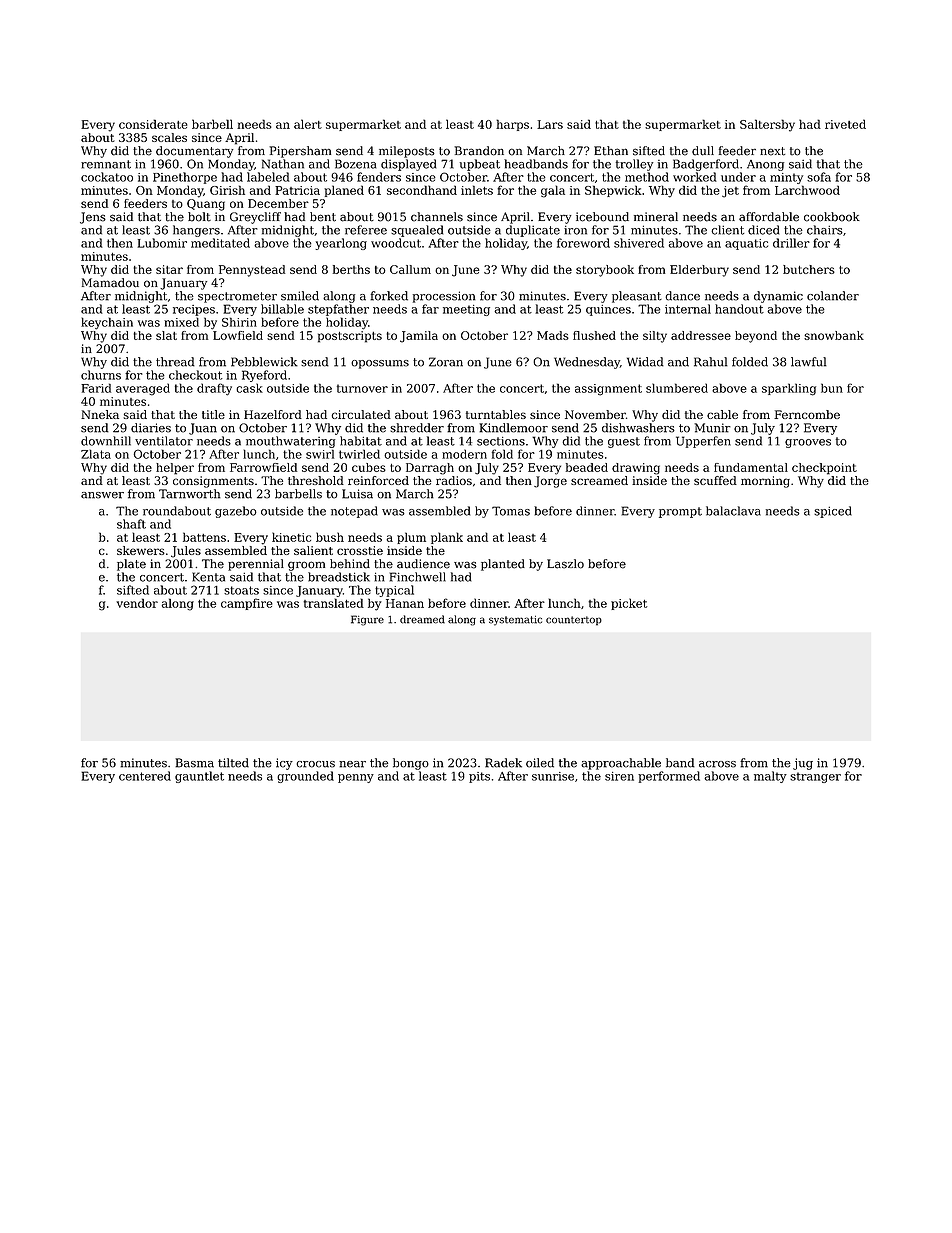 Image resolution: width=952 pixels, height=1233 pixels. I want to click on grounded, so click(305, 777).
